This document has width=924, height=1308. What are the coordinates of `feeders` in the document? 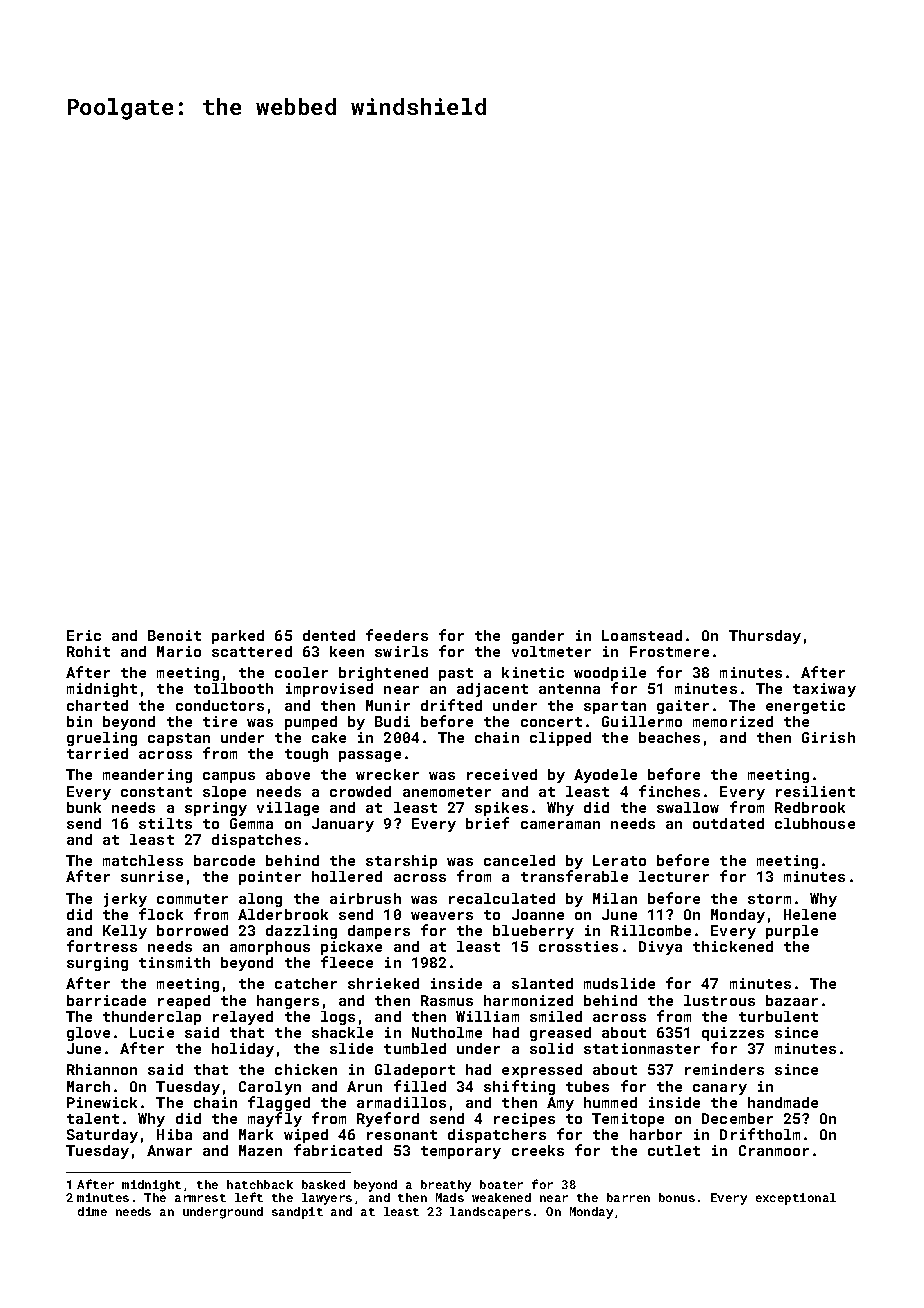 It's located at (397, 635).
